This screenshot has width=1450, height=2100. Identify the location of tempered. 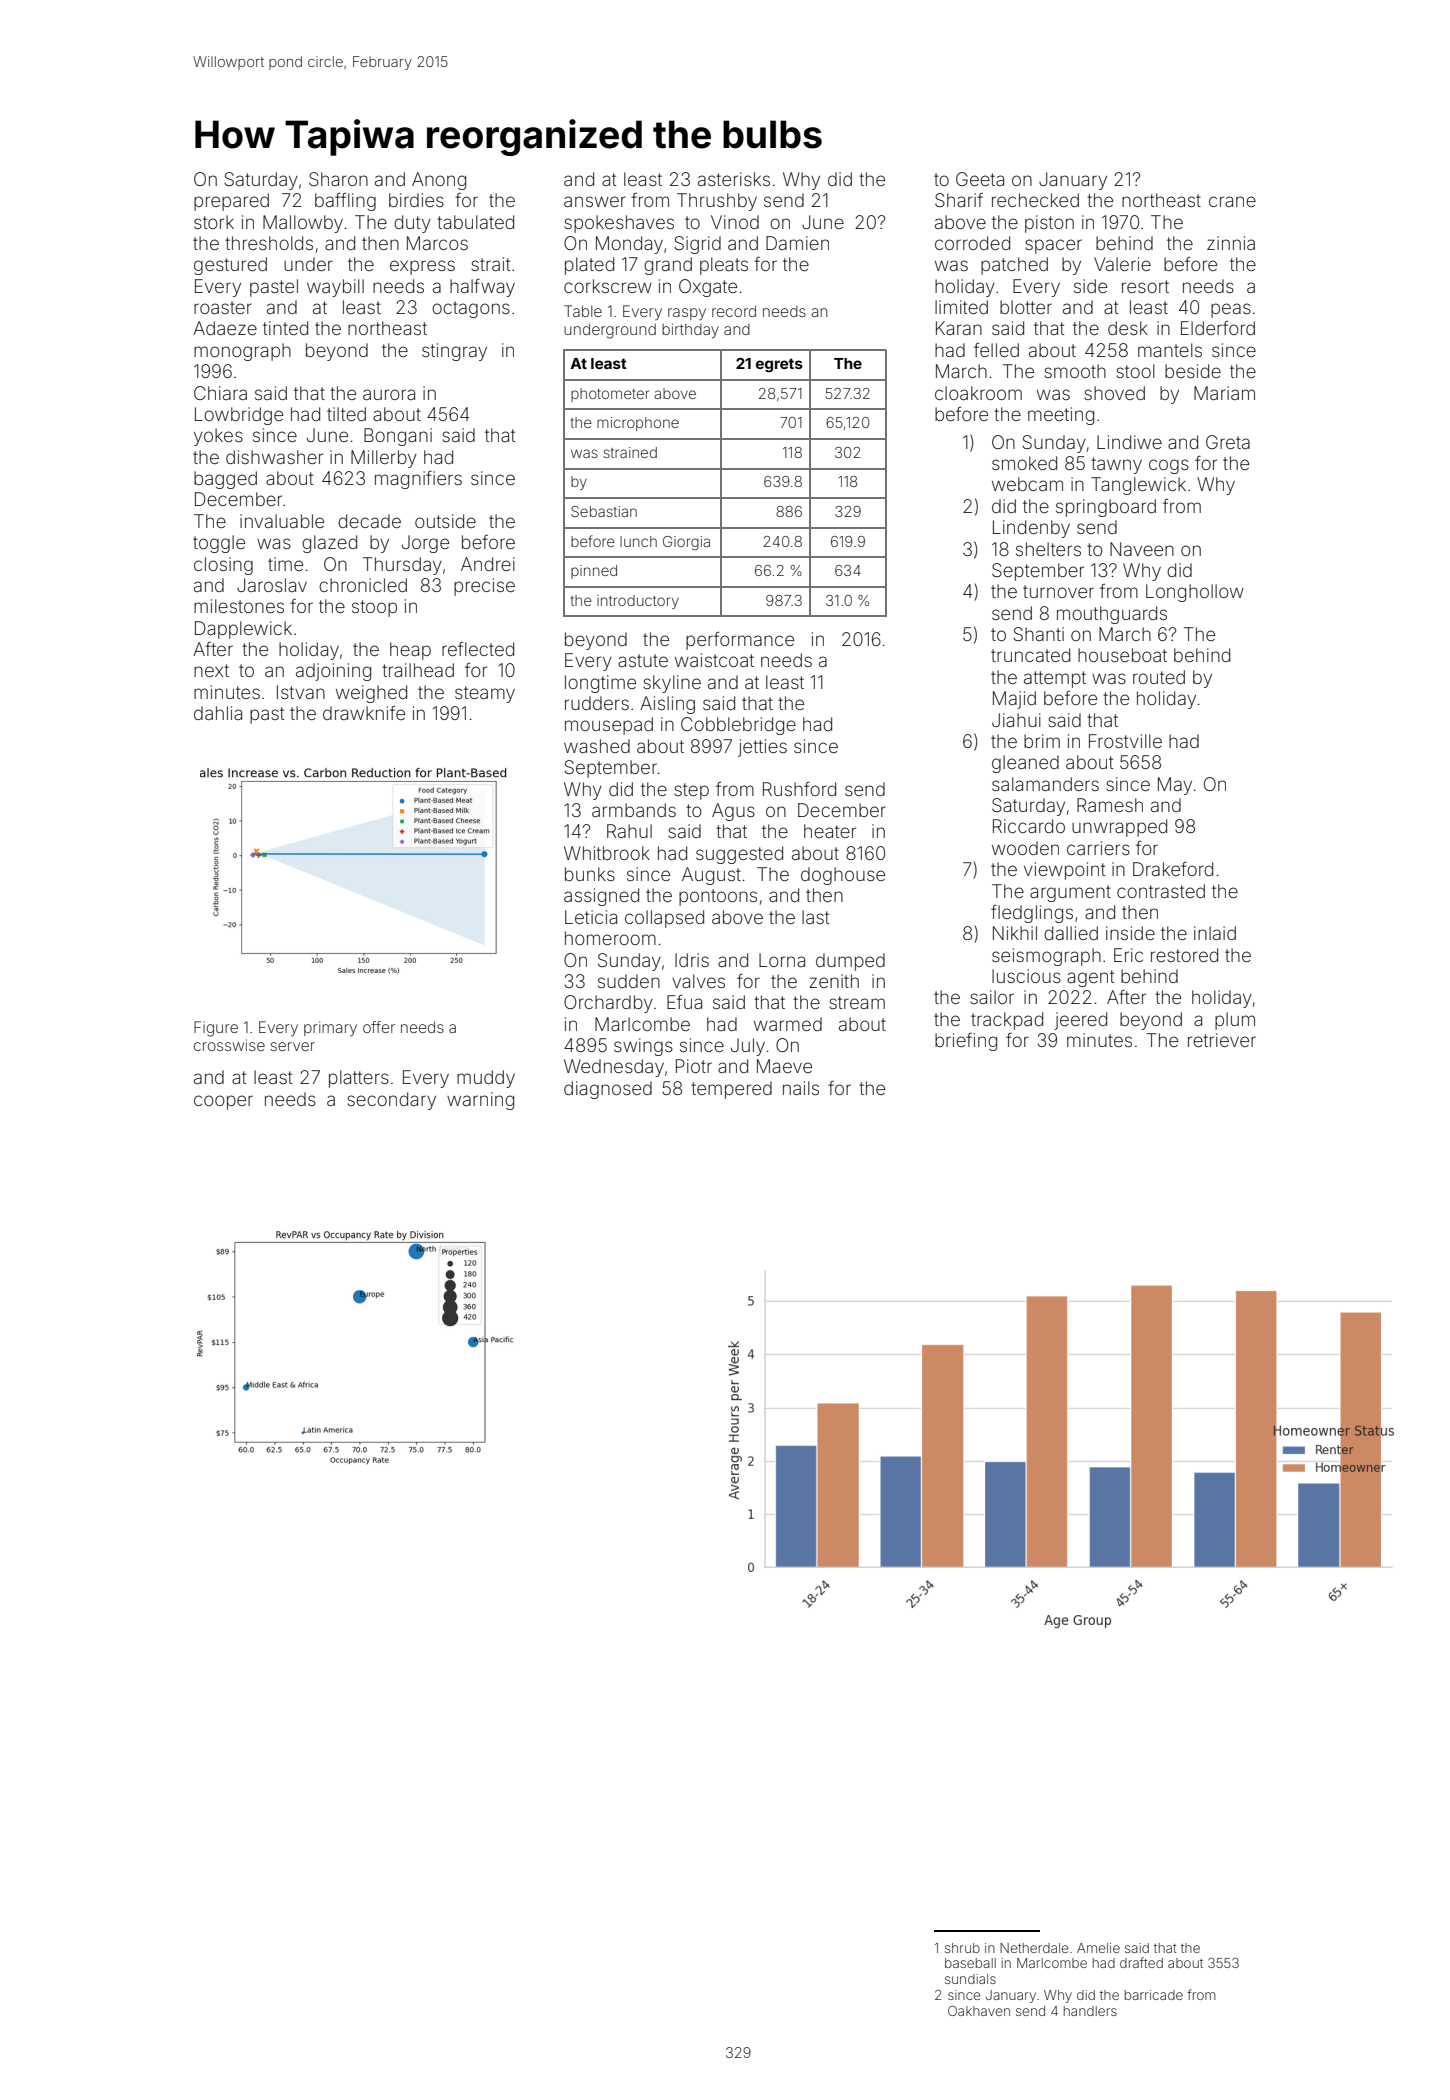
(731, 1090).
